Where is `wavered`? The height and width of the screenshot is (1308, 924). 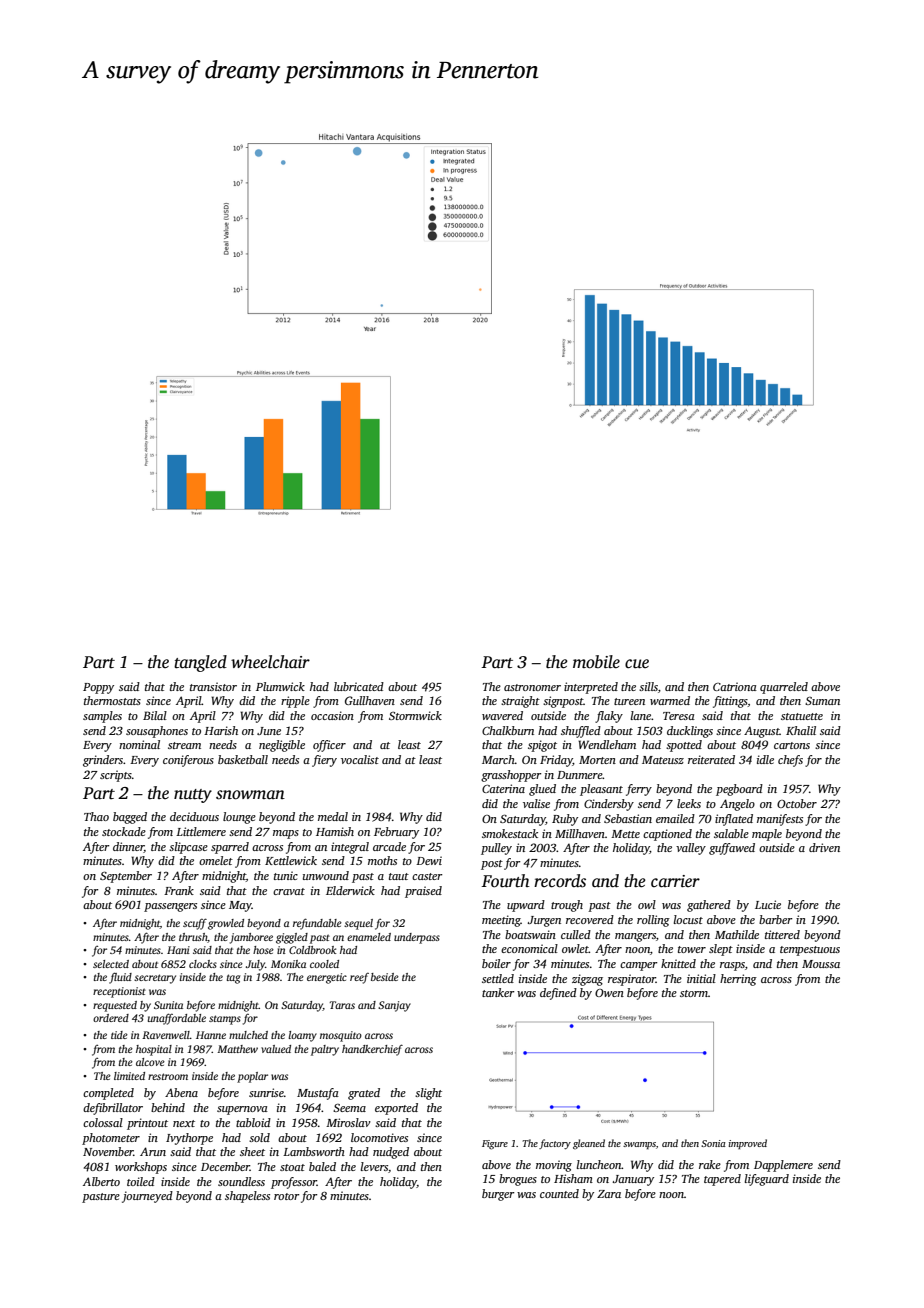
wavered is located at coordinates (502, 715).
